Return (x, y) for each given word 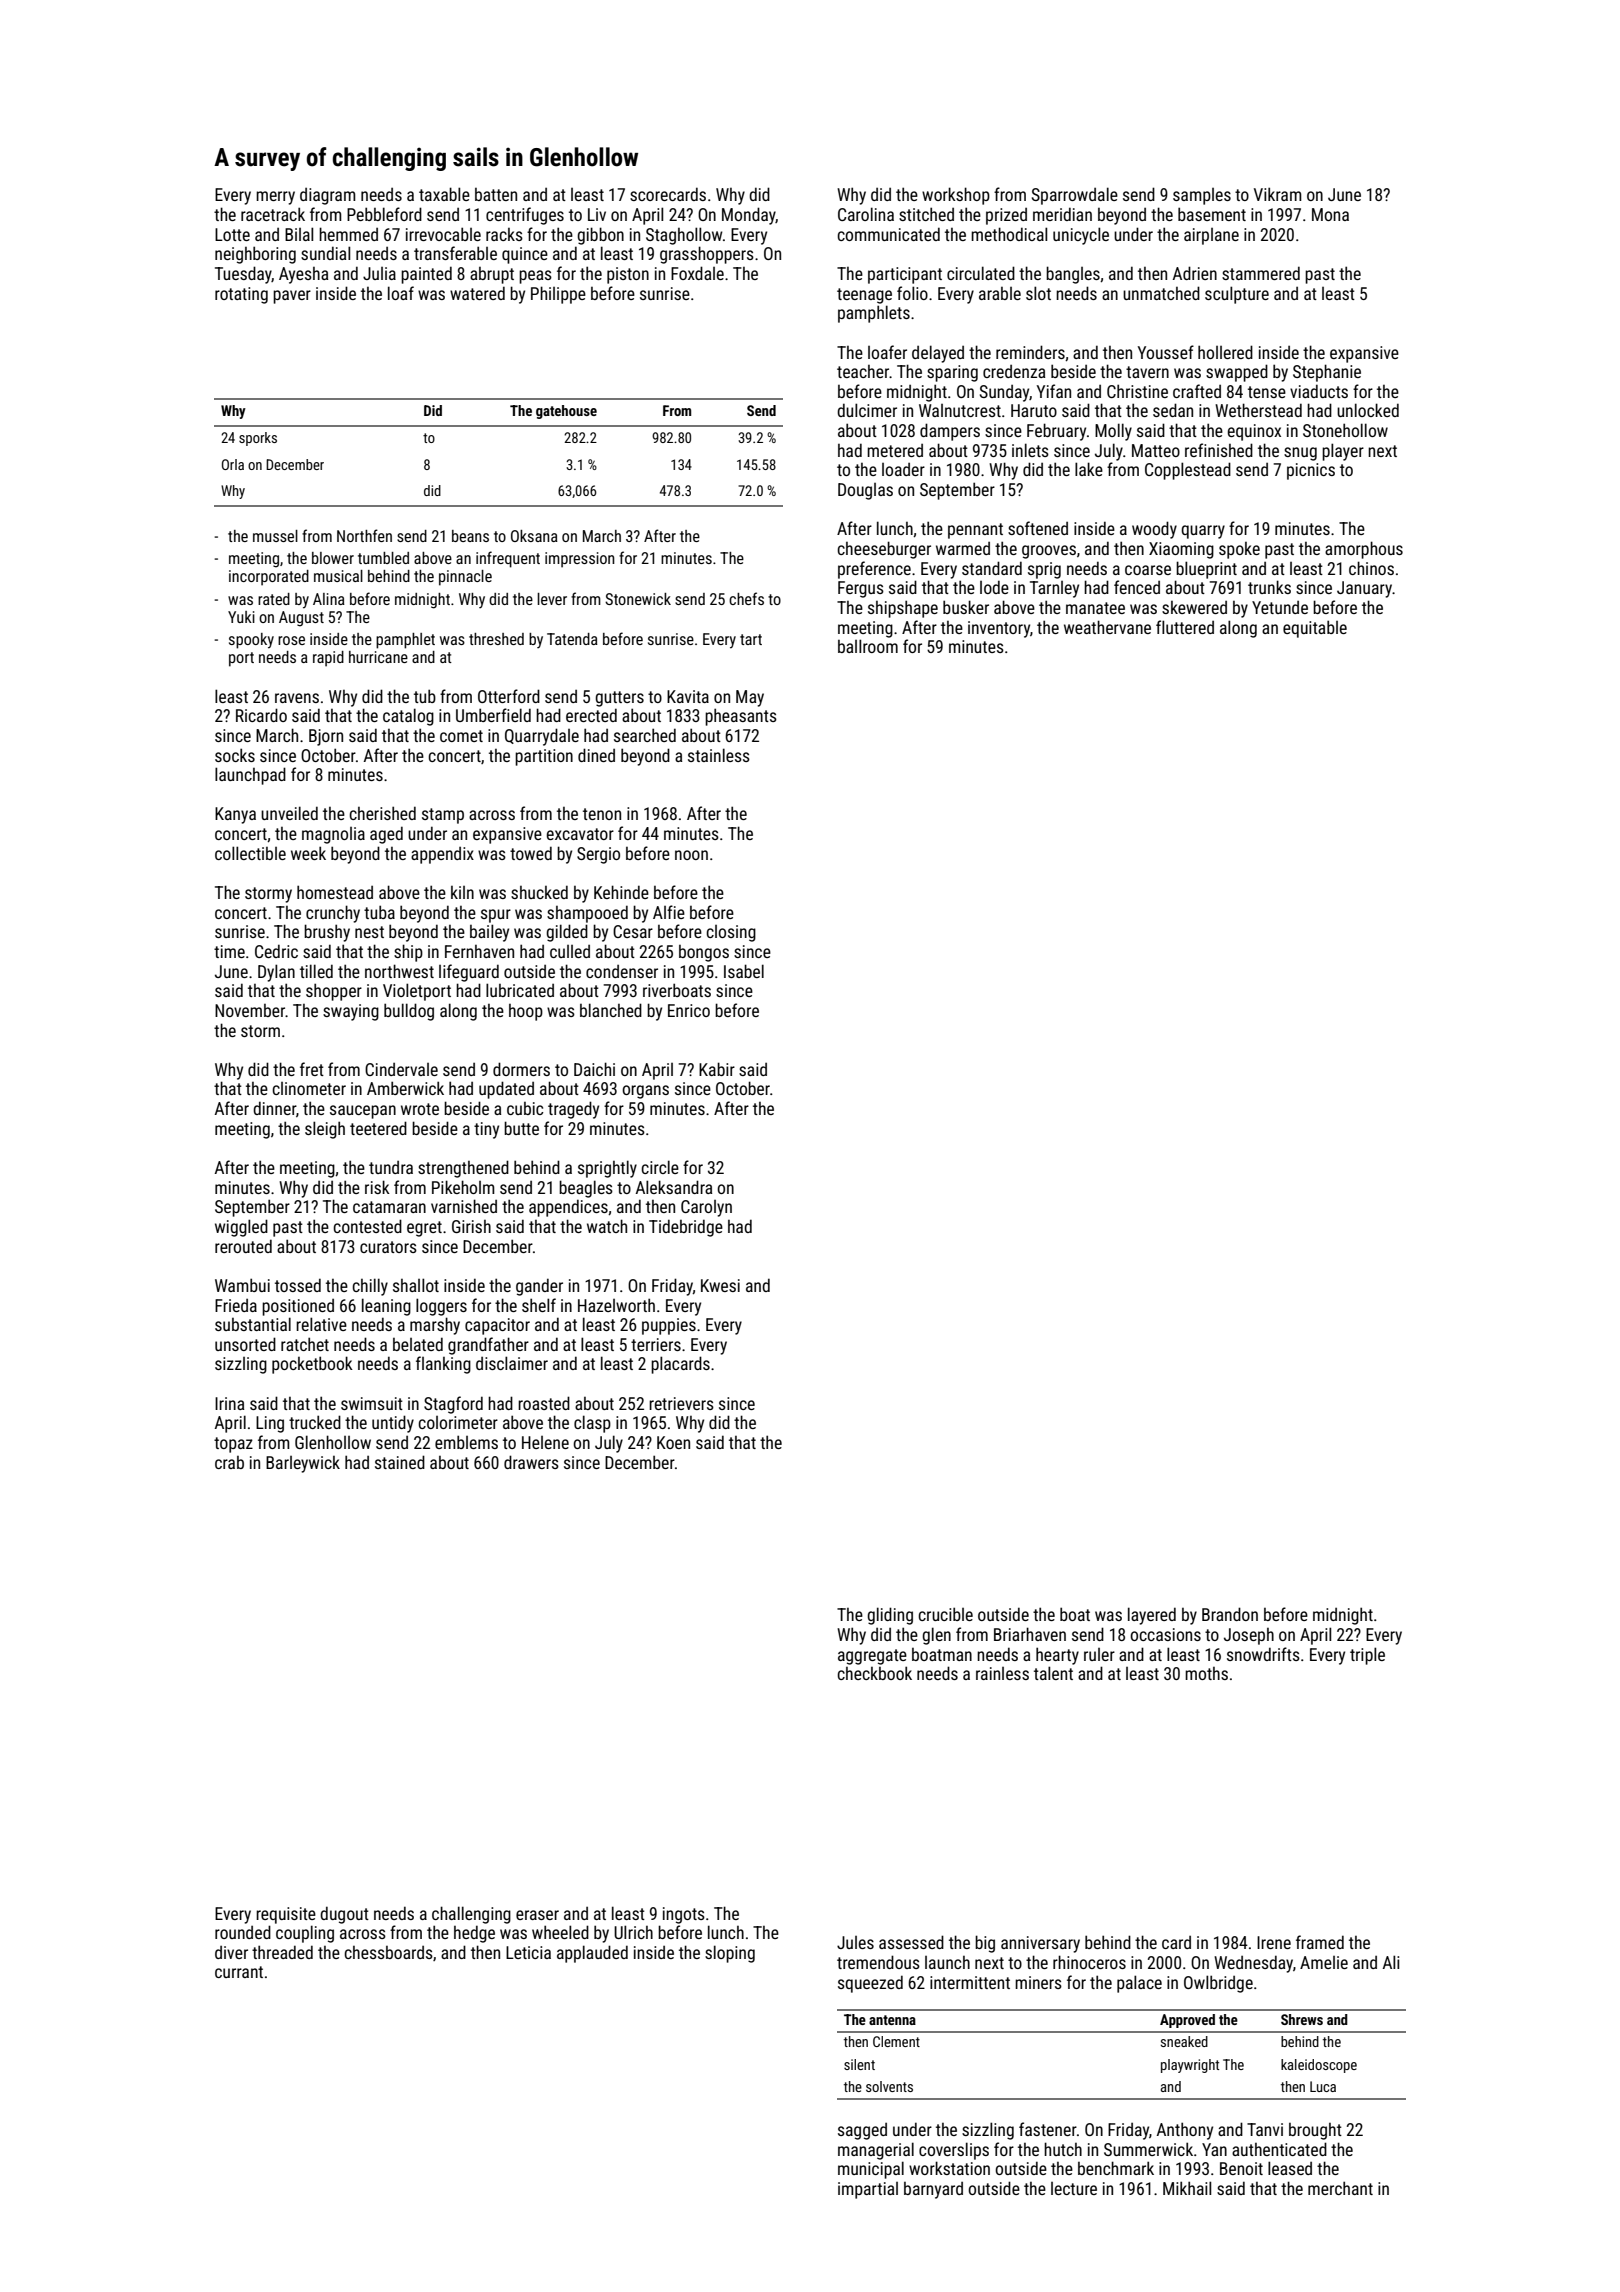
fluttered (1185, 627)
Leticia (528, 1952)
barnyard (933, 2190)
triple (1367, 1656)
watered (477, 293)
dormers (521, 1069)
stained (400, 1462)
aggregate (872, 1657)
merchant (1340, 2188)
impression (580, 560)
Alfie (669, 912)
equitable (1315, 629)
